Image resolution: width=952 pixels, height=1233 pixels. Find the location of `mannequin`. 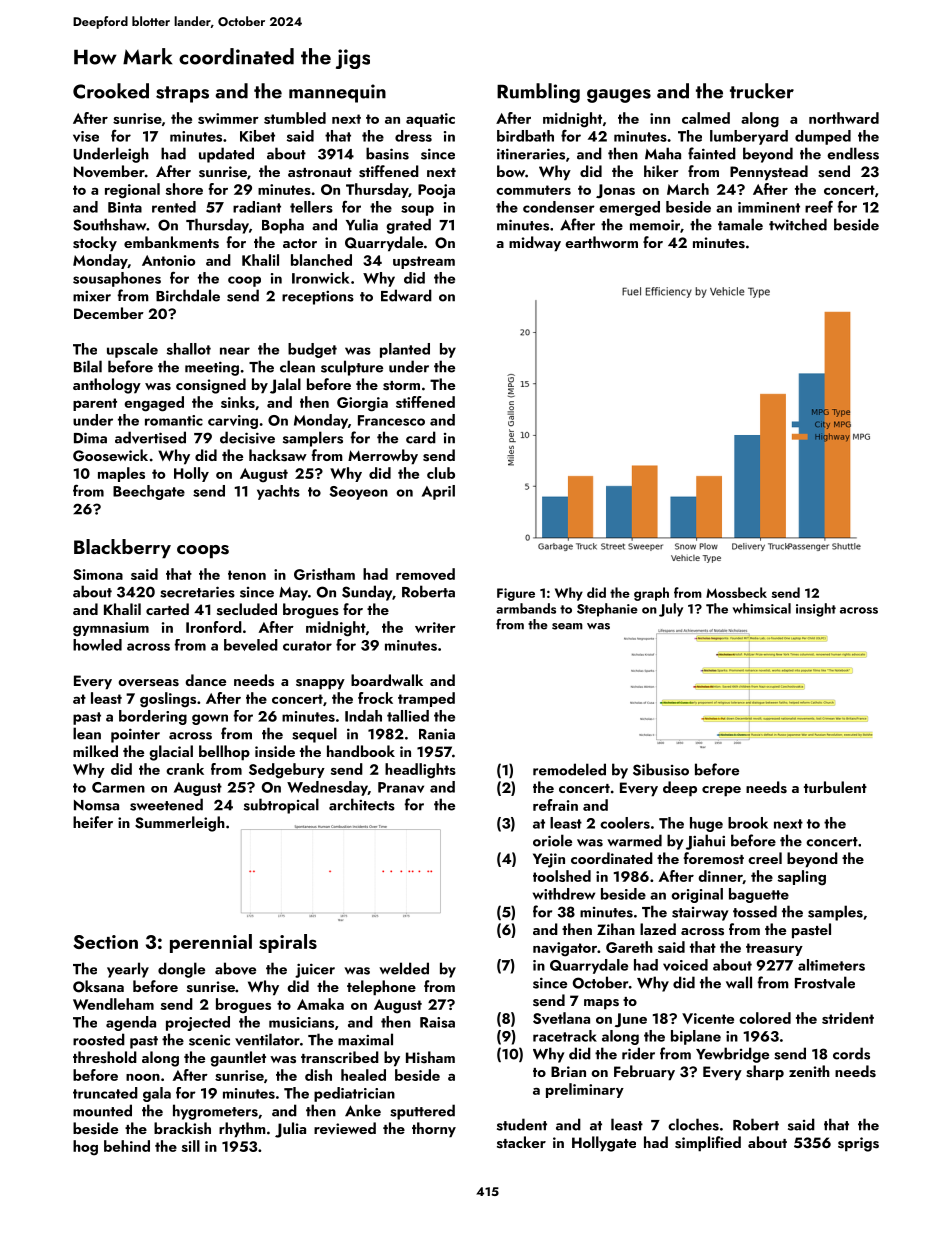

mannequin is located at coordinates (337, 93).
